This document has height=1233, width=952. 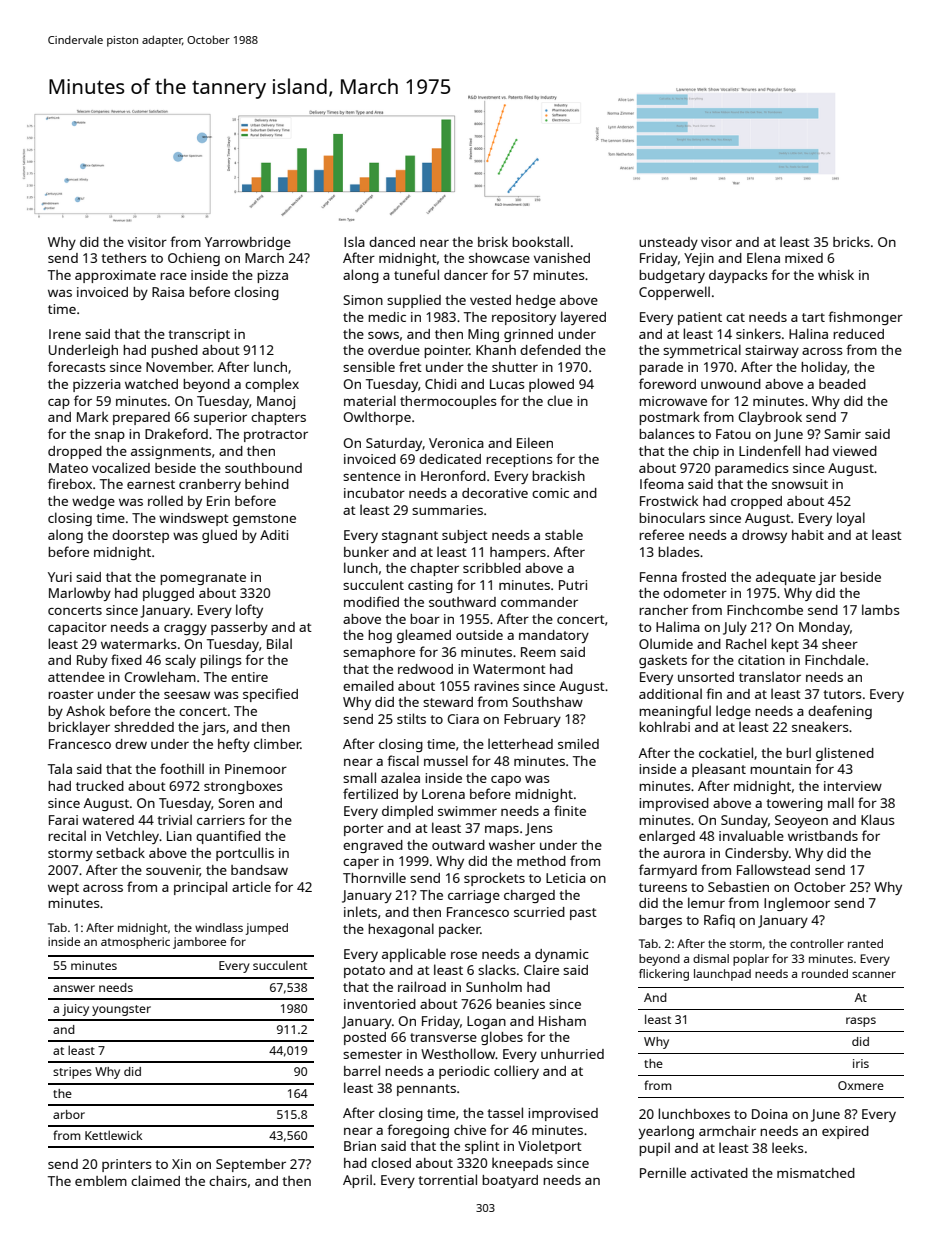 What do you see at coordinates (203, 579) in the document?
I see `pomegranate` at bounding box center [203, 579].
